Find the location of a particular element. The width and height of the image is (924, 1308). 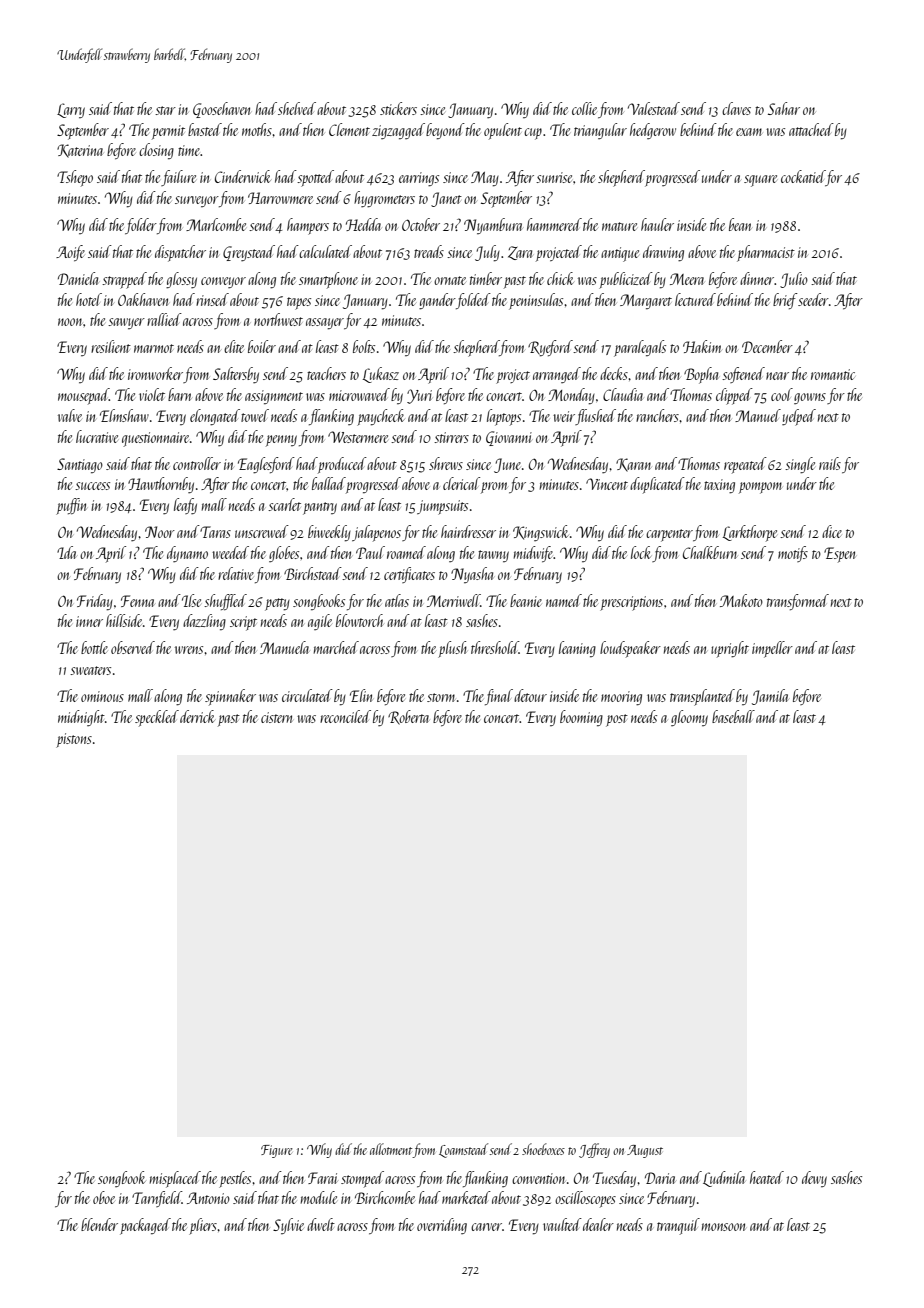

heated is located at coordinates (767, 1177).
